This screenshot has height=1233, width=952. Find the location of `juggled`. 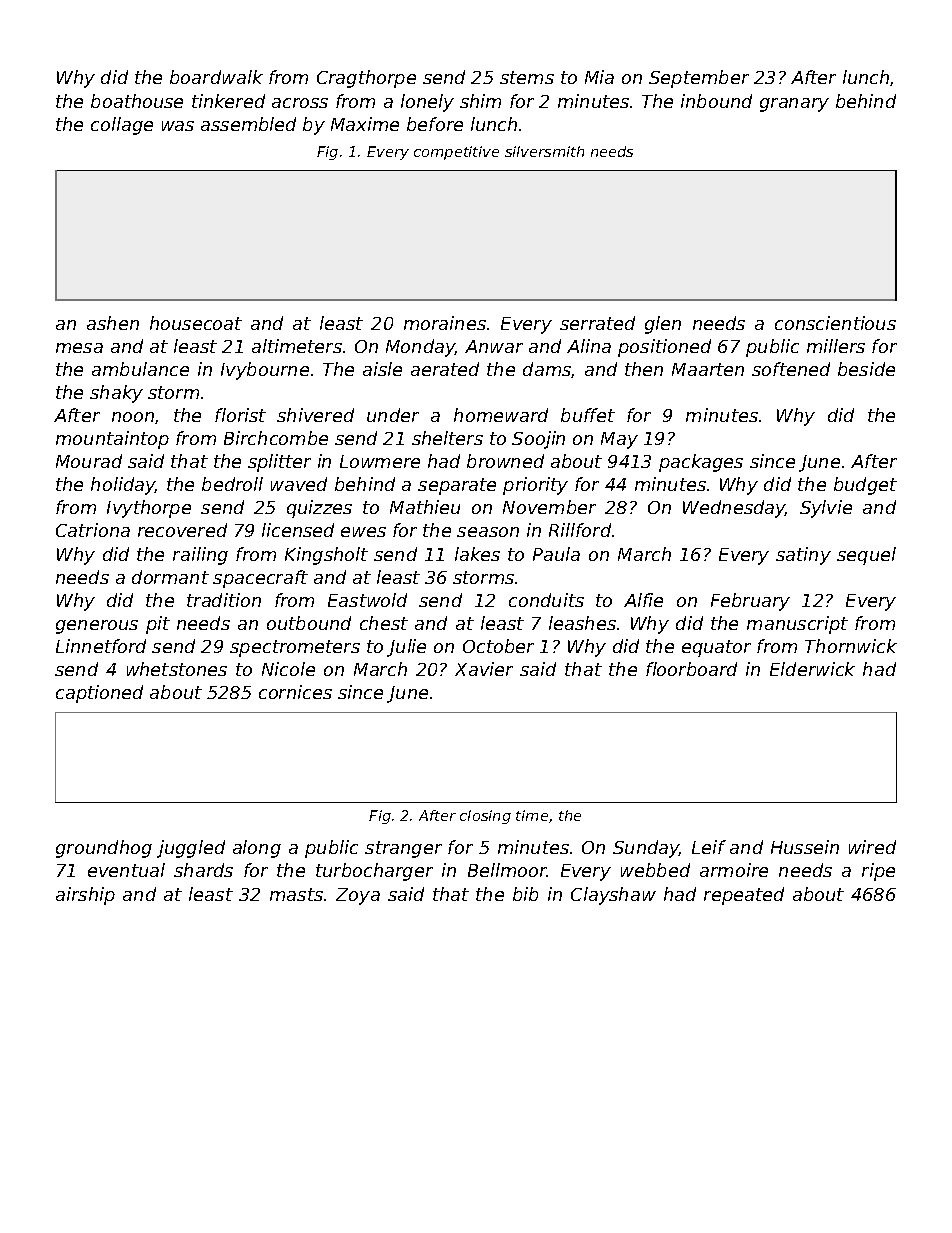

juggled is located at coordinates (191, 849).
